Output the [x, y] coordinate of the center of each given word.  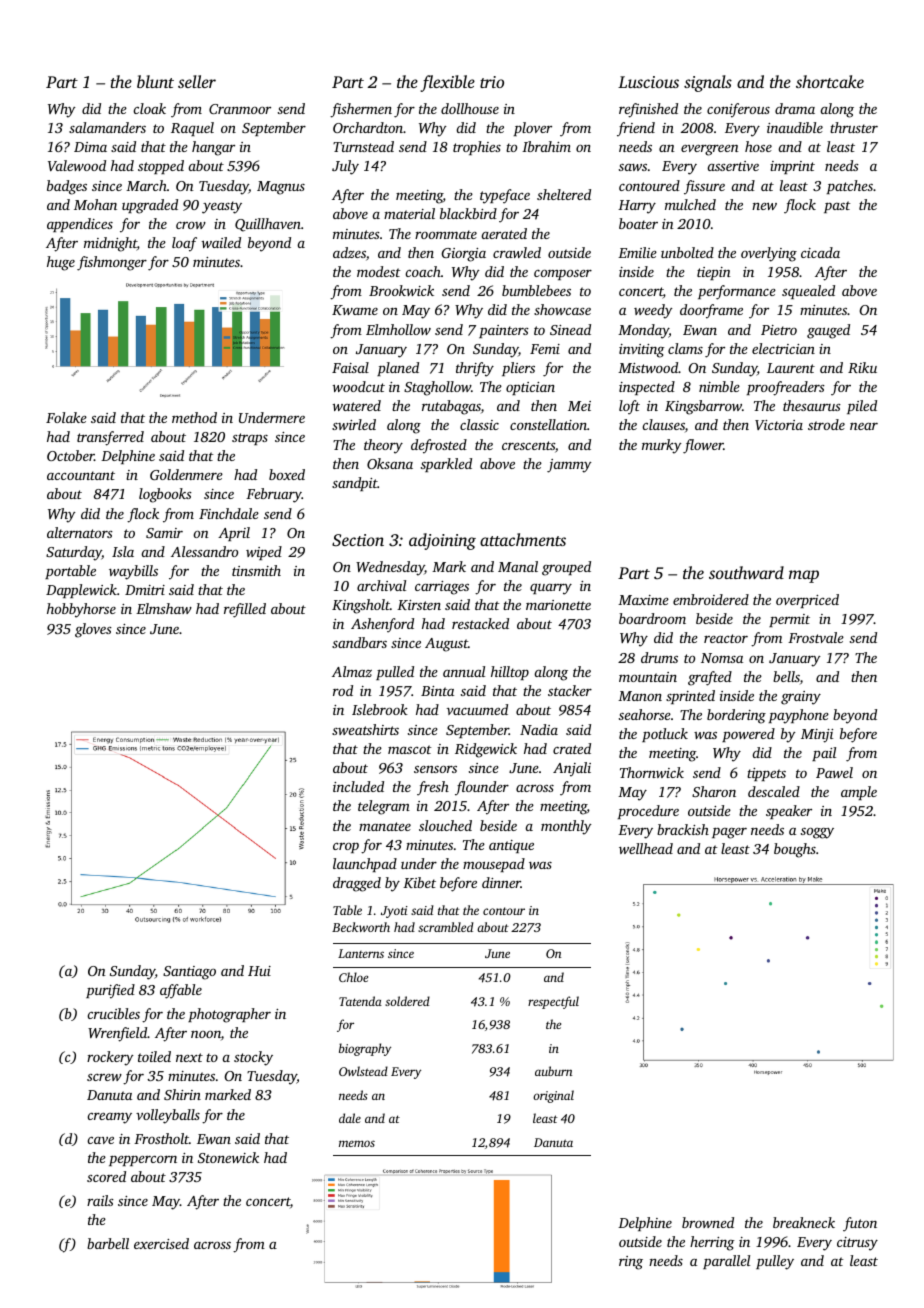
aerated [504, 233]
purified [110, 991]
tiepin [714, 273]
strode [826, 424]
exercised [161, 1243]
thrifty [475, 369]
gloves [93, 630]
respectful [553, 1002]
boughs [795, 850]
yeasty [222, 207]
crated [572, 748]
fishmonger [112, 263]
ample [859, 793]
